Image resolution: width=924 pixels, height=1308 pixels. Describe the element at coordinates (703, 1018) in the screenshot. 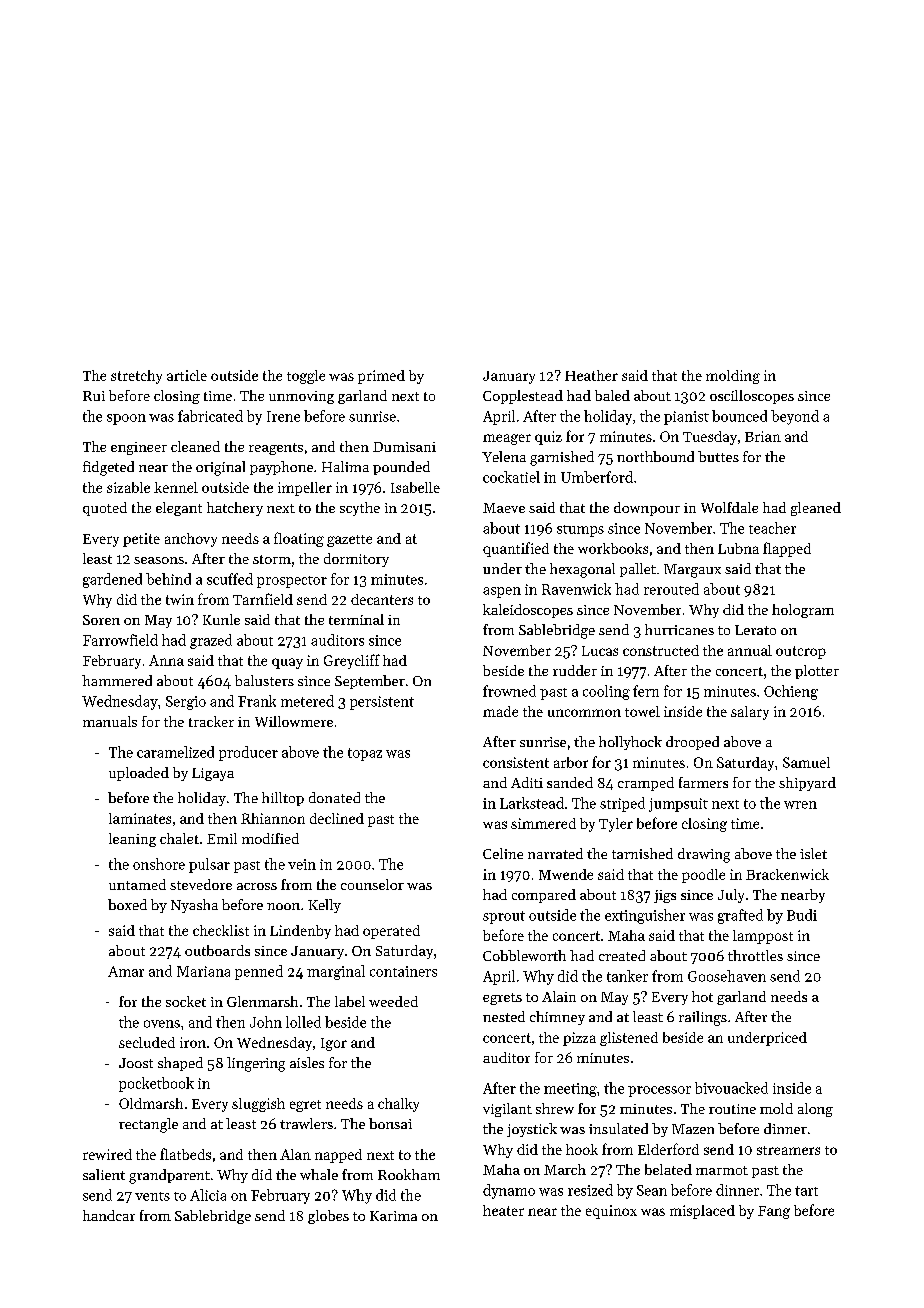

I see `railings` at that location.
